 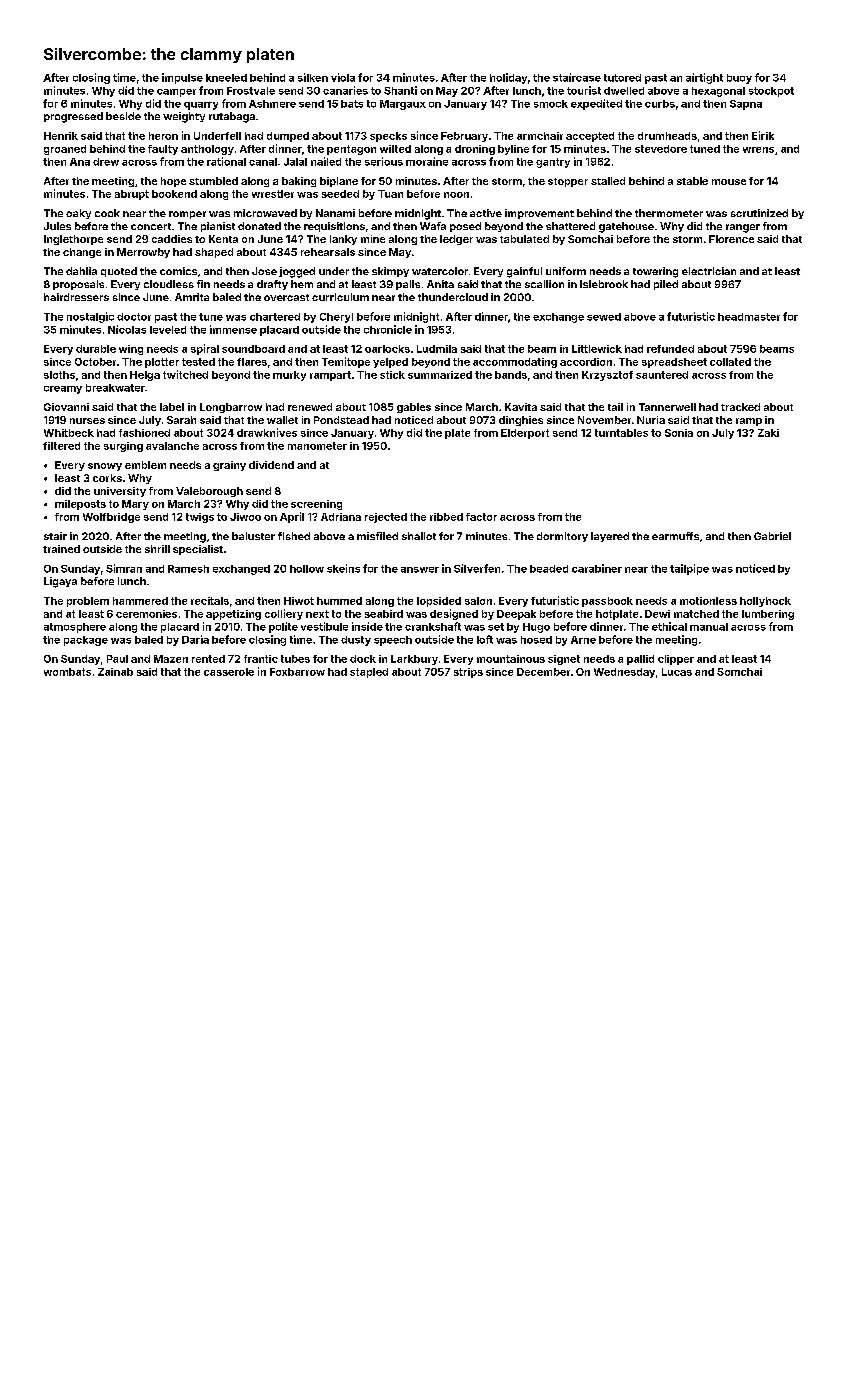 What do you see at coordinates (66, 407) in the screenshot?
I see `Giovanni` at bounding box center [66, 407].
